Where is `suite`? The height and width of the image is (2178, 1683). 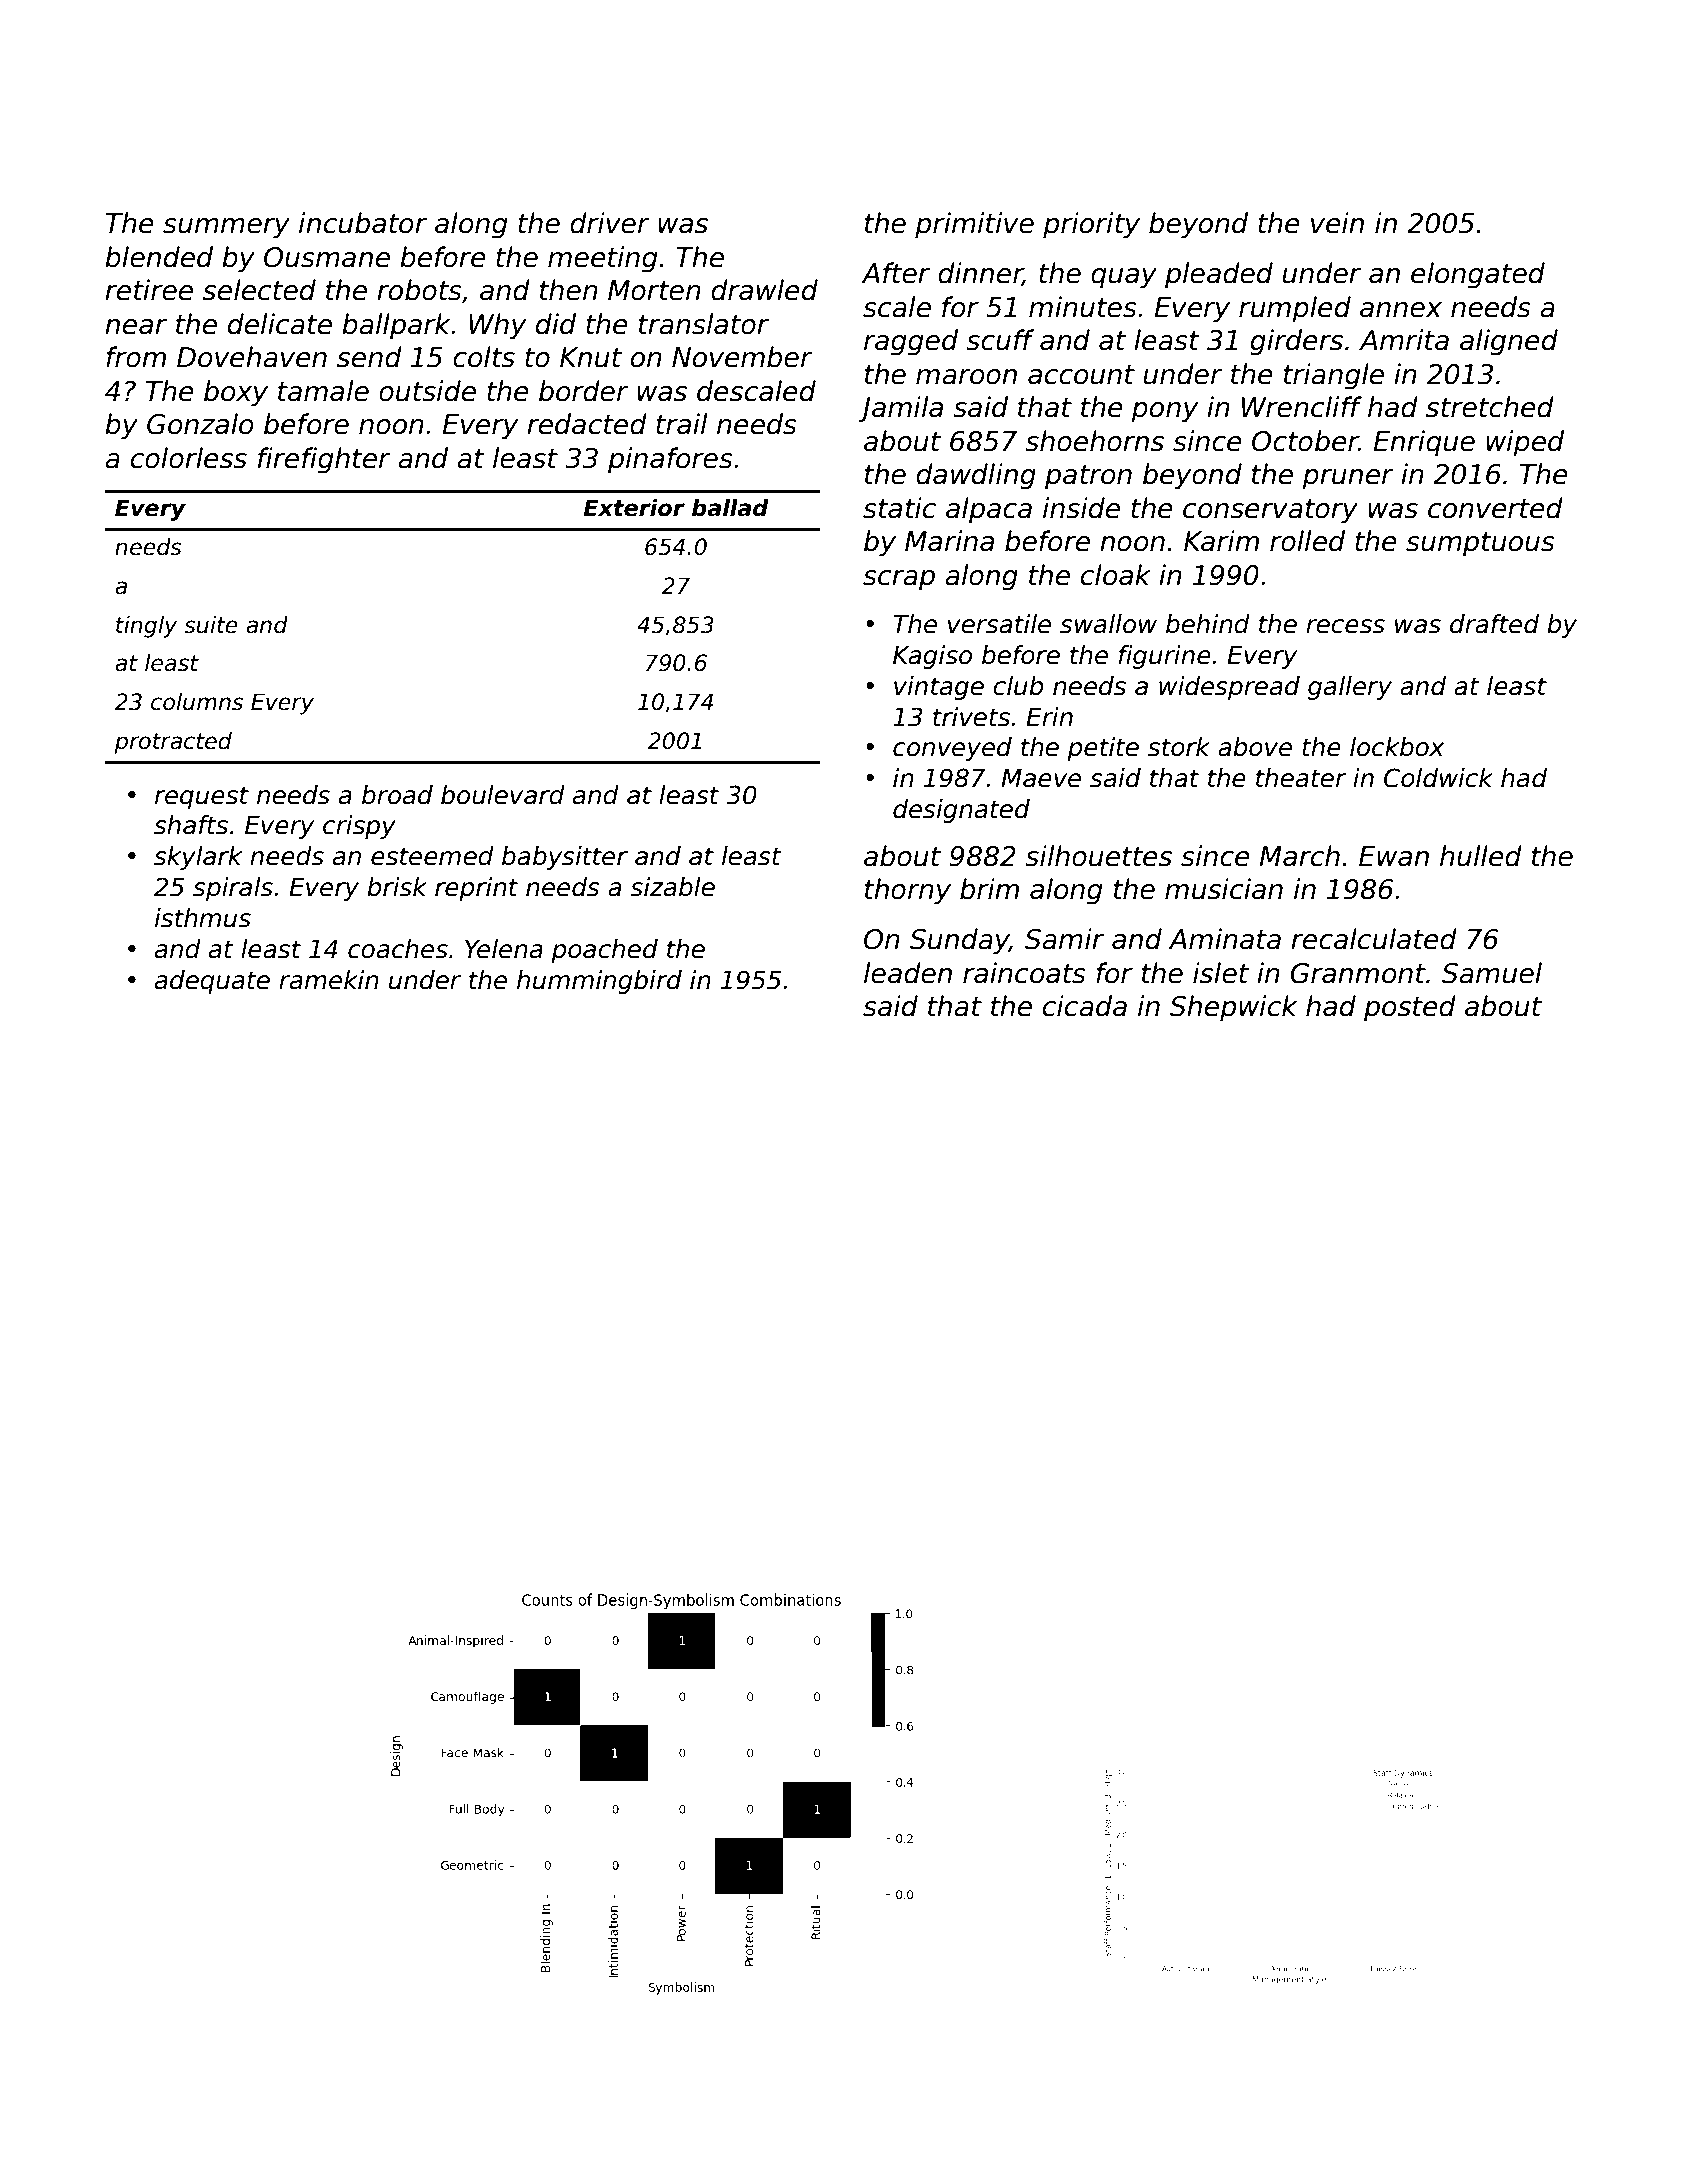
suite is located at coordinates (211, 625).
